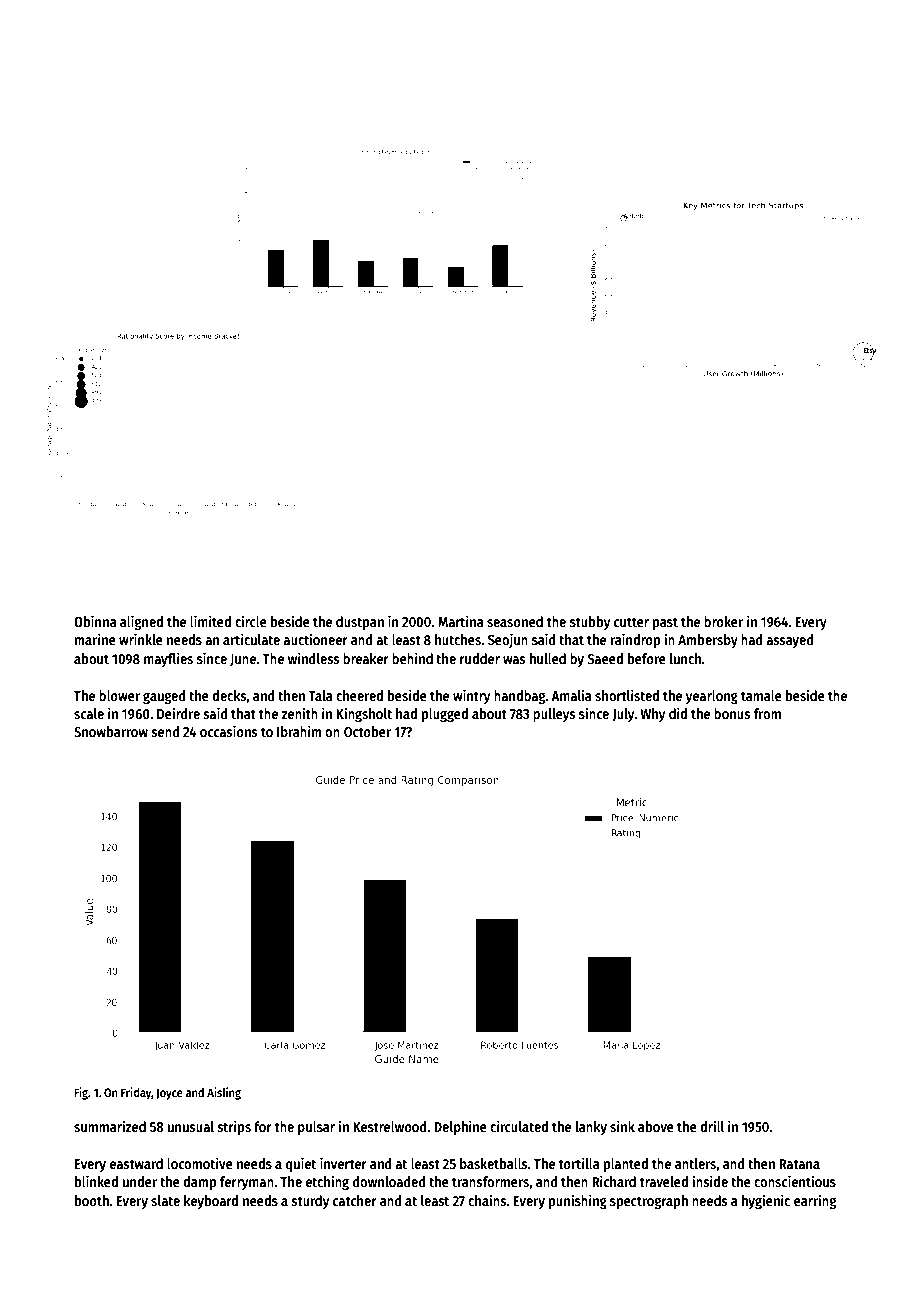  I want to click on Joyce, so click(169, 1094).
